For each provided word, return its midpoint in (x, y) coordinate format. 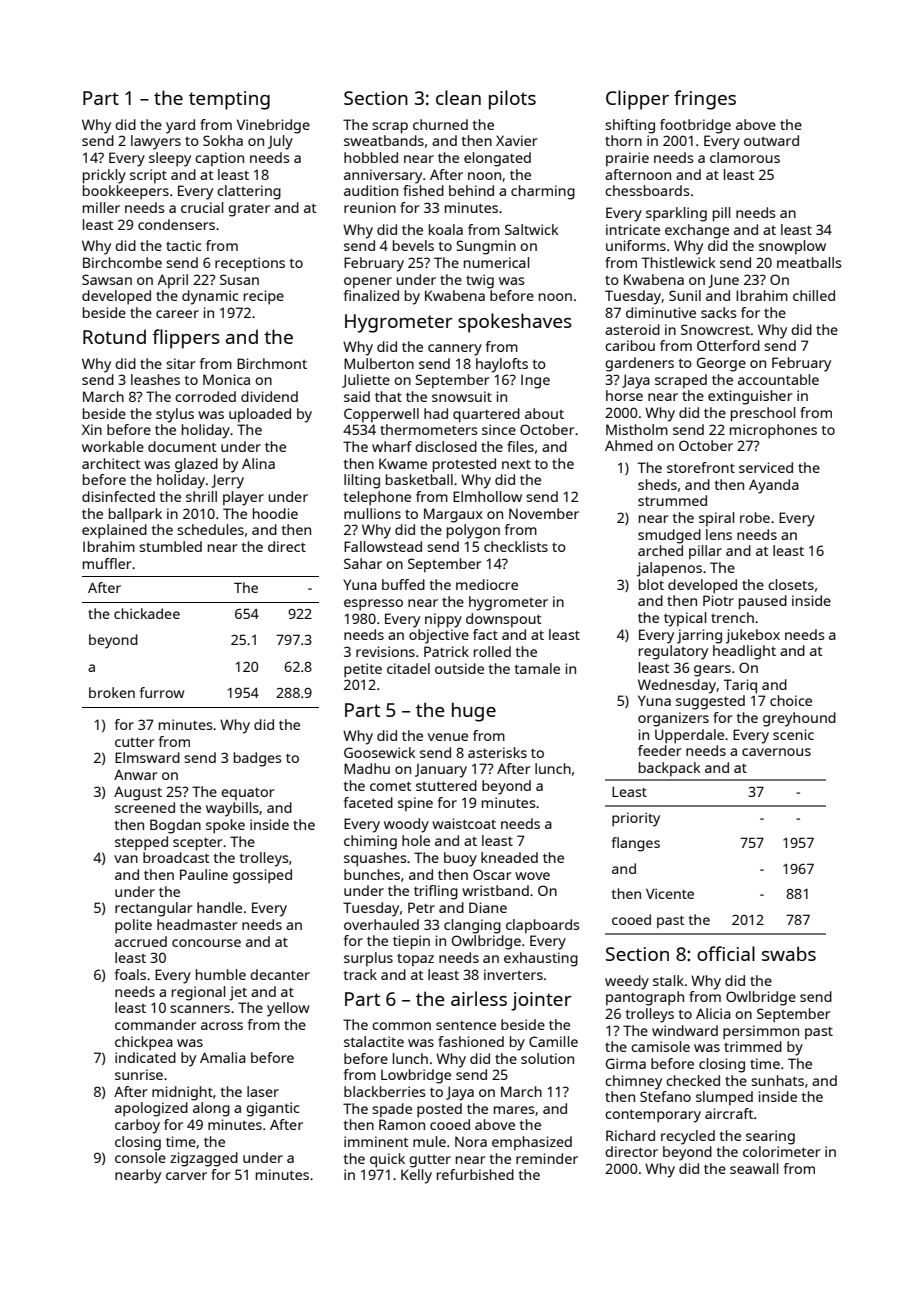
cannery (455, 350)
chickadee (147, 613)
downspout (504, 620)
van (126, 859)
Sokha (223, 140)
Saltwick (532, 229)
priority (636, 819)
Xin (92, 429)
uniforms (636, 245)
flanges (636, 844)
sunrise (139, 1074)
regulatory (673, 652)
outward (771, 140)
